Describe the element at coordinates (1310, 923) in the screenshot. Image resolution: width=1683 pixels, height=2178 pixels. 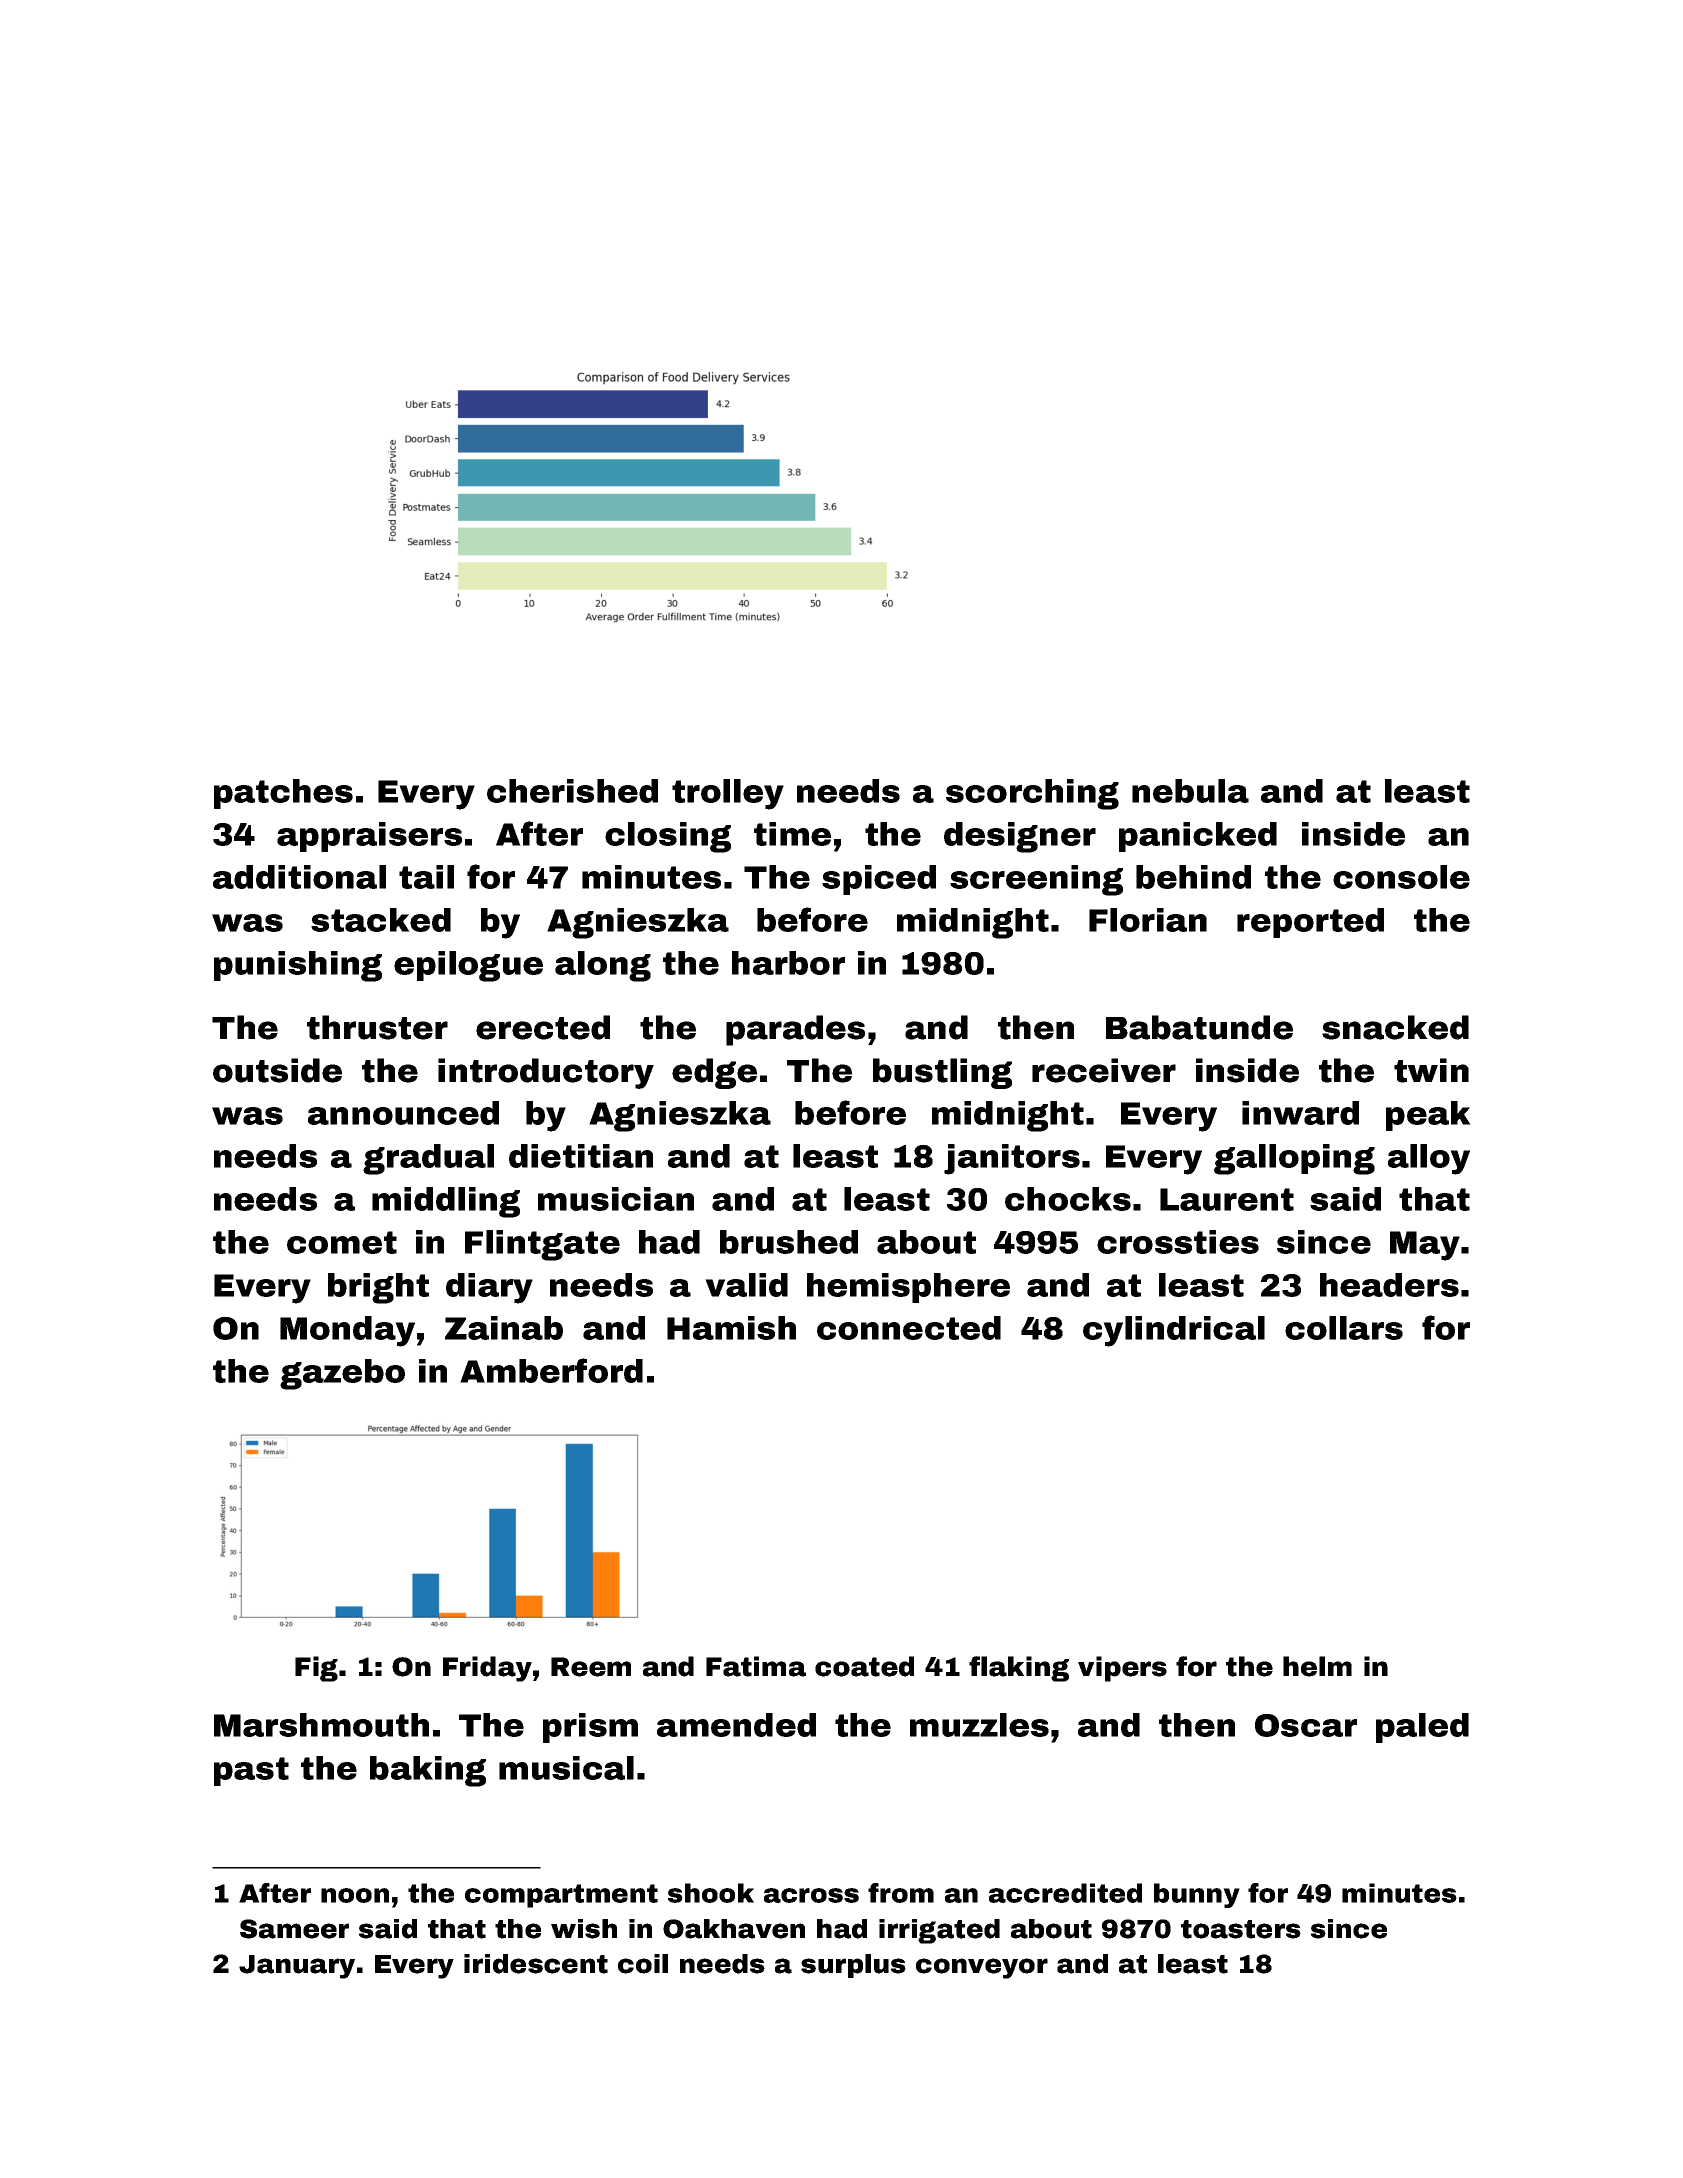
I see `reported` at that location.
